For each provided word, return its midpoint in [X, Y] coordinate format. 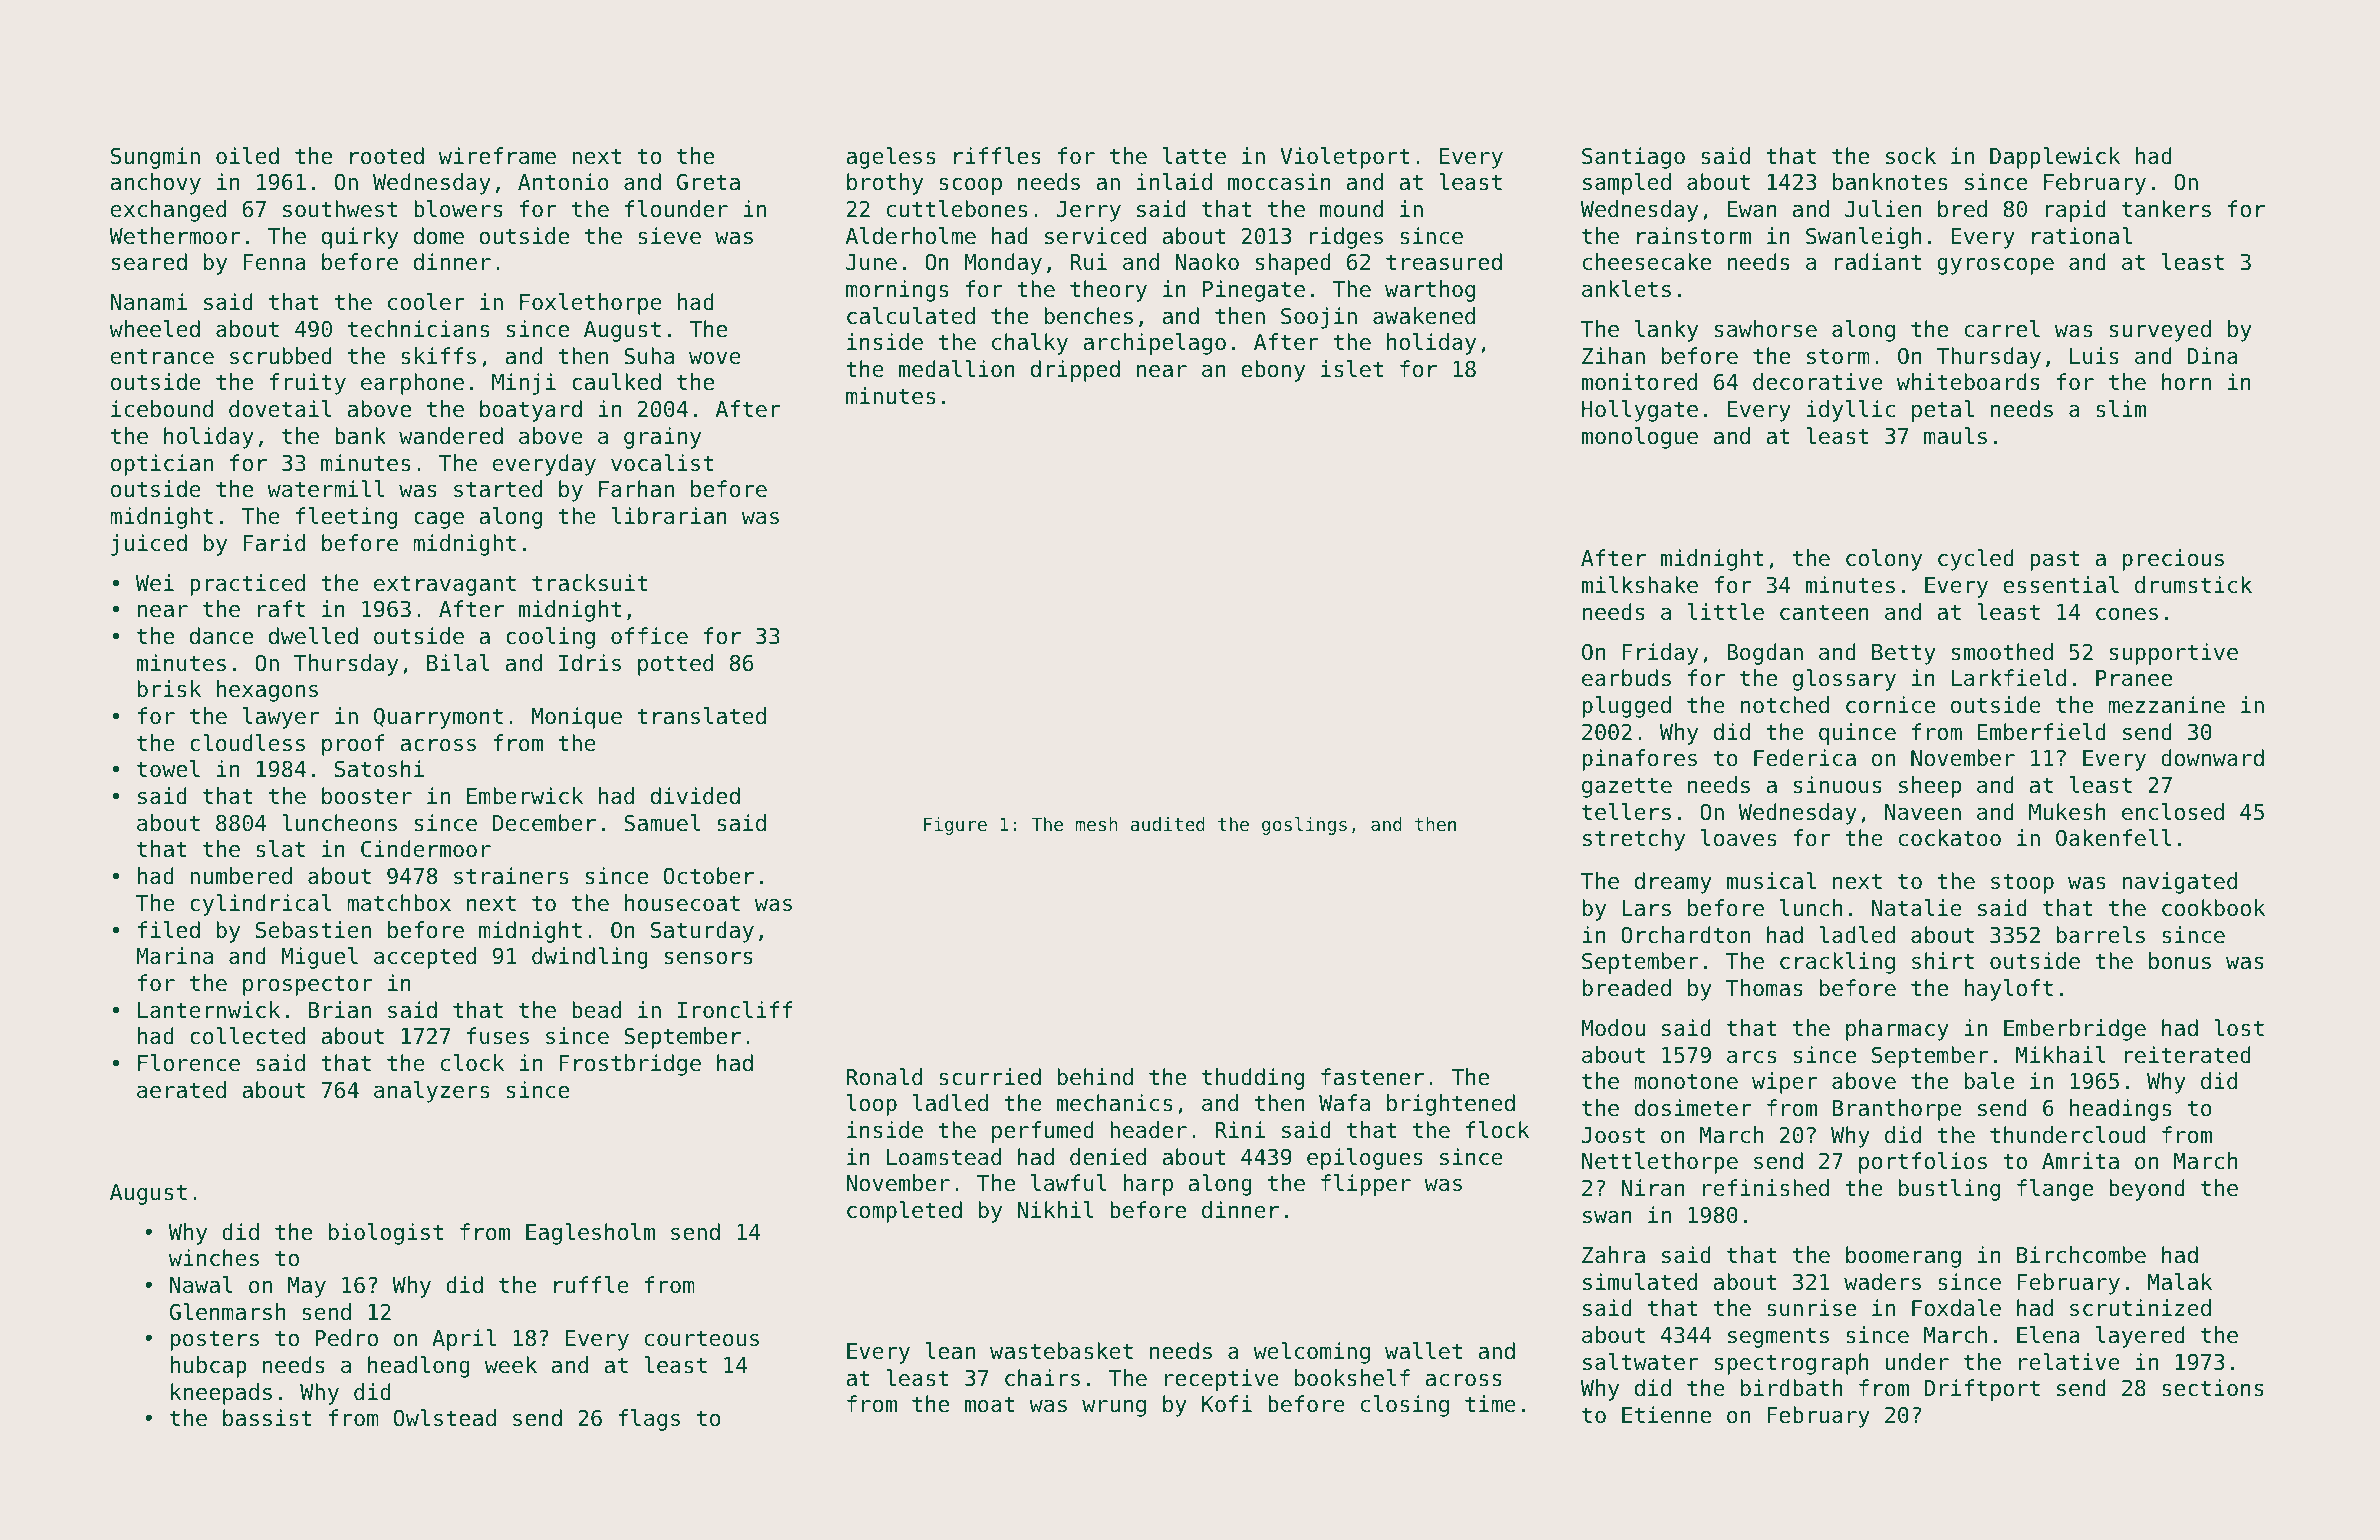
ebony [1273, 371]
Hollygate [1640, 411]
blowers [458, 209]
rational [2082, 236]
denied [1108, 1157]
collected [247, 1036]
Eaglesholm [590, 1234]
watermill [325, 489]
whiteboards [1968, 382]
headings [2120, 1110]
